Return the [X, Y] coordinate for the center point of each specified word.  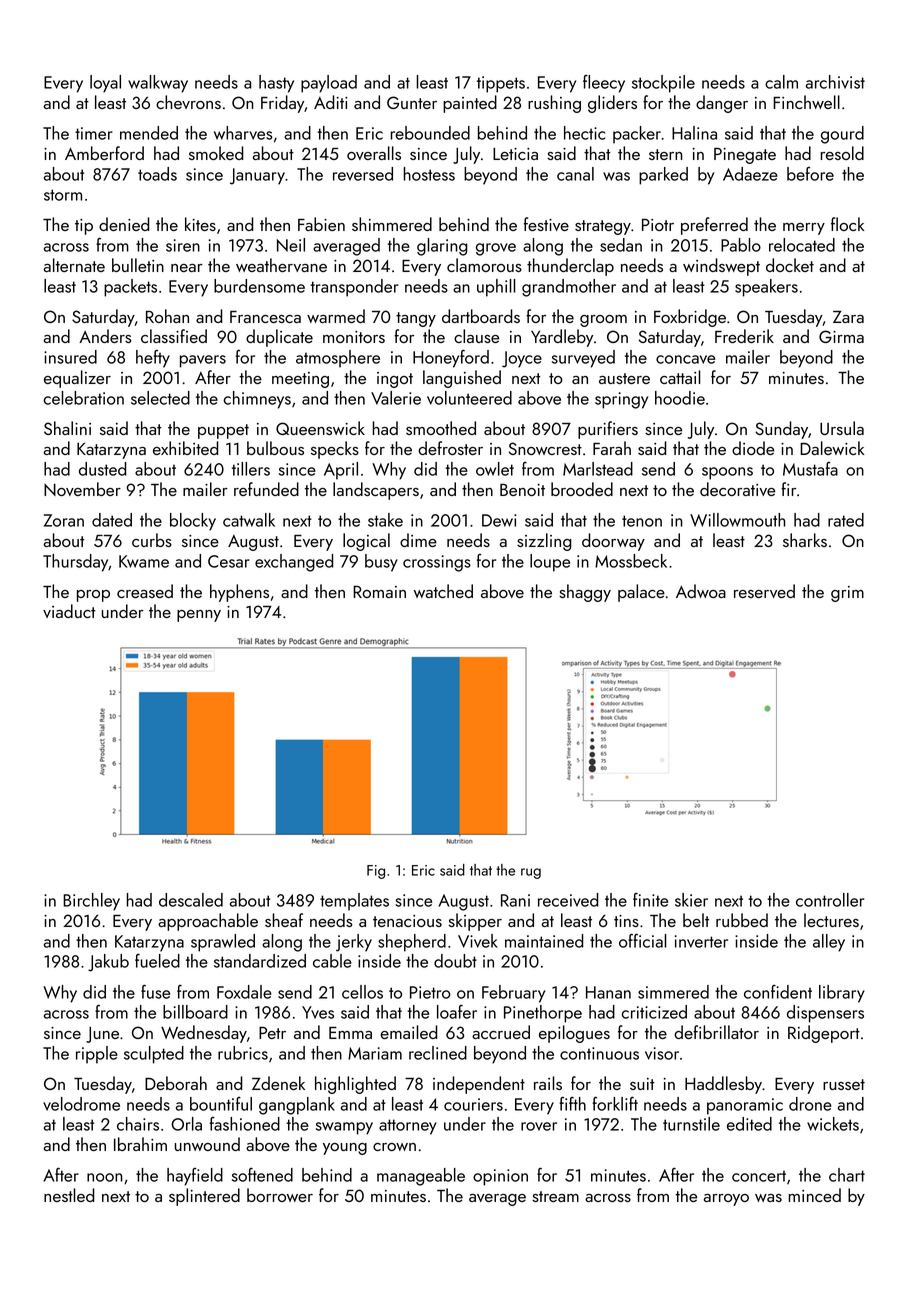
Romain [379, 592]
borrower [280, 1195]
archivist [835, 82]
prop [93, 596]
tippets [501, 84]
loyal [105, 84]
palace [641, 593]
